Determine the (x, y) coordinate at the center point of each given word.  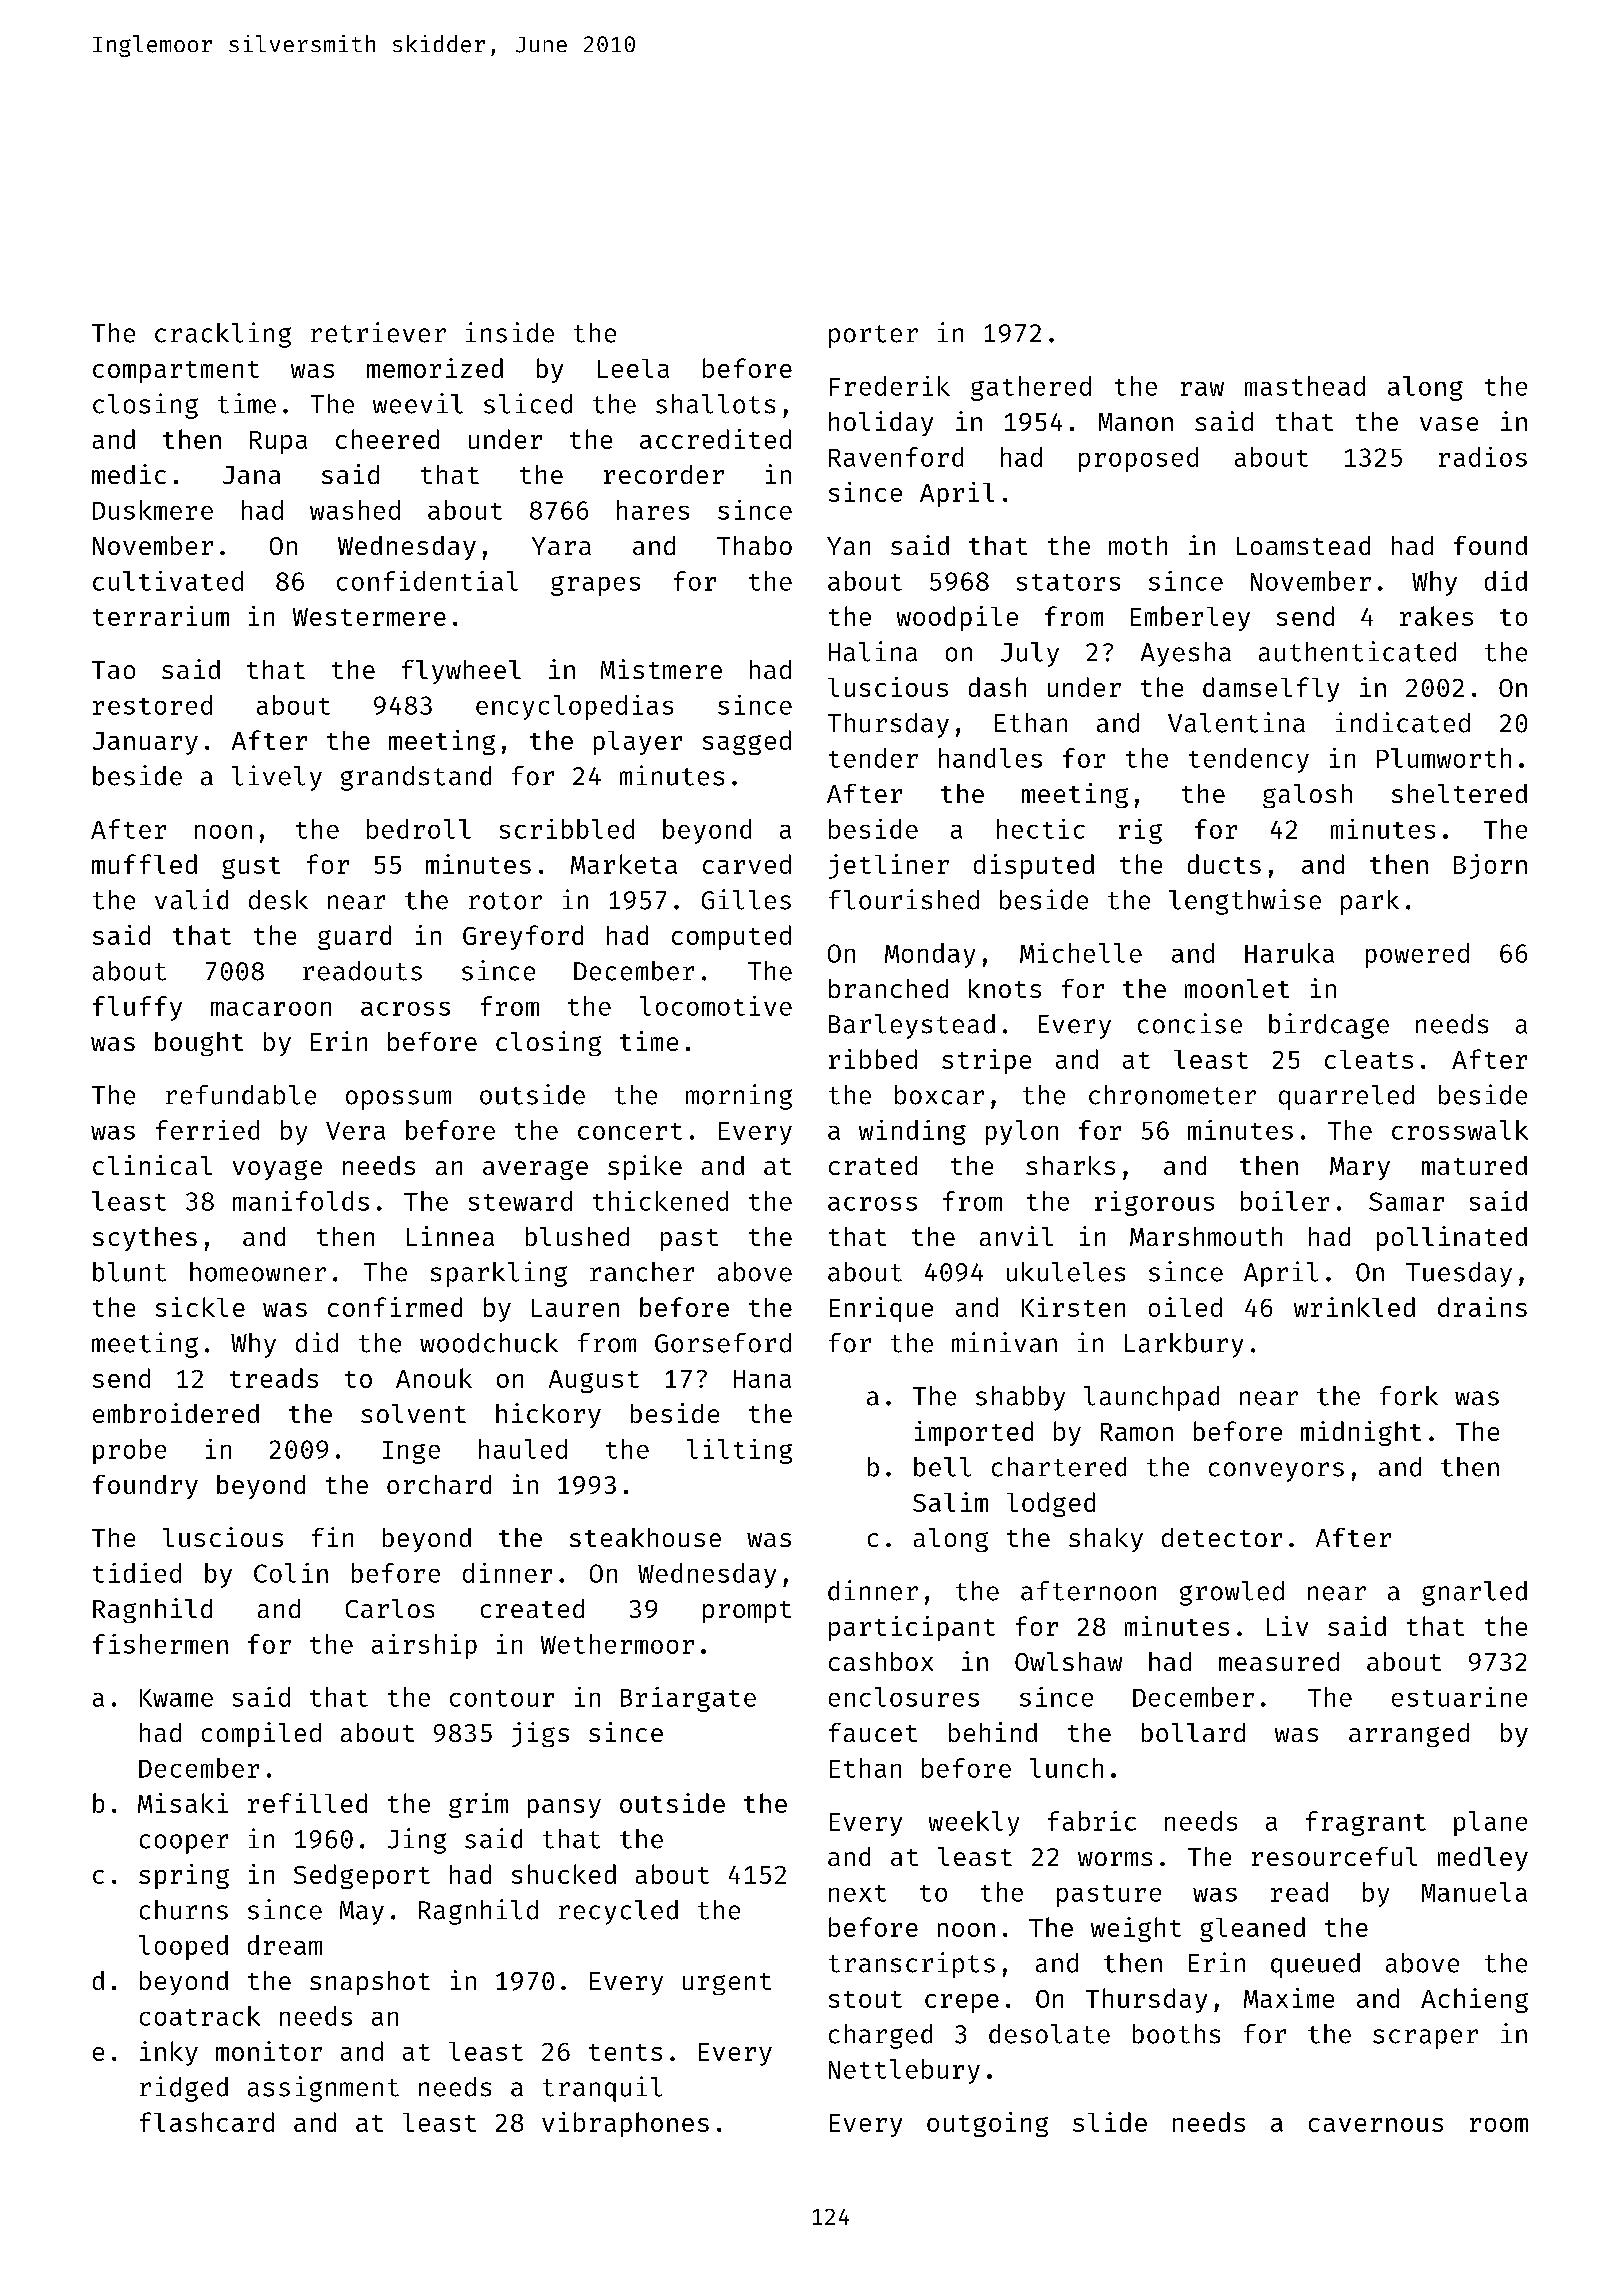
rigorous (1154, 1203)
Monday (930, 955)
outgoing (987, 2124)
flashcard (207, 2122)
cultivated (168, 581)
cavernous (1376, 2125)
